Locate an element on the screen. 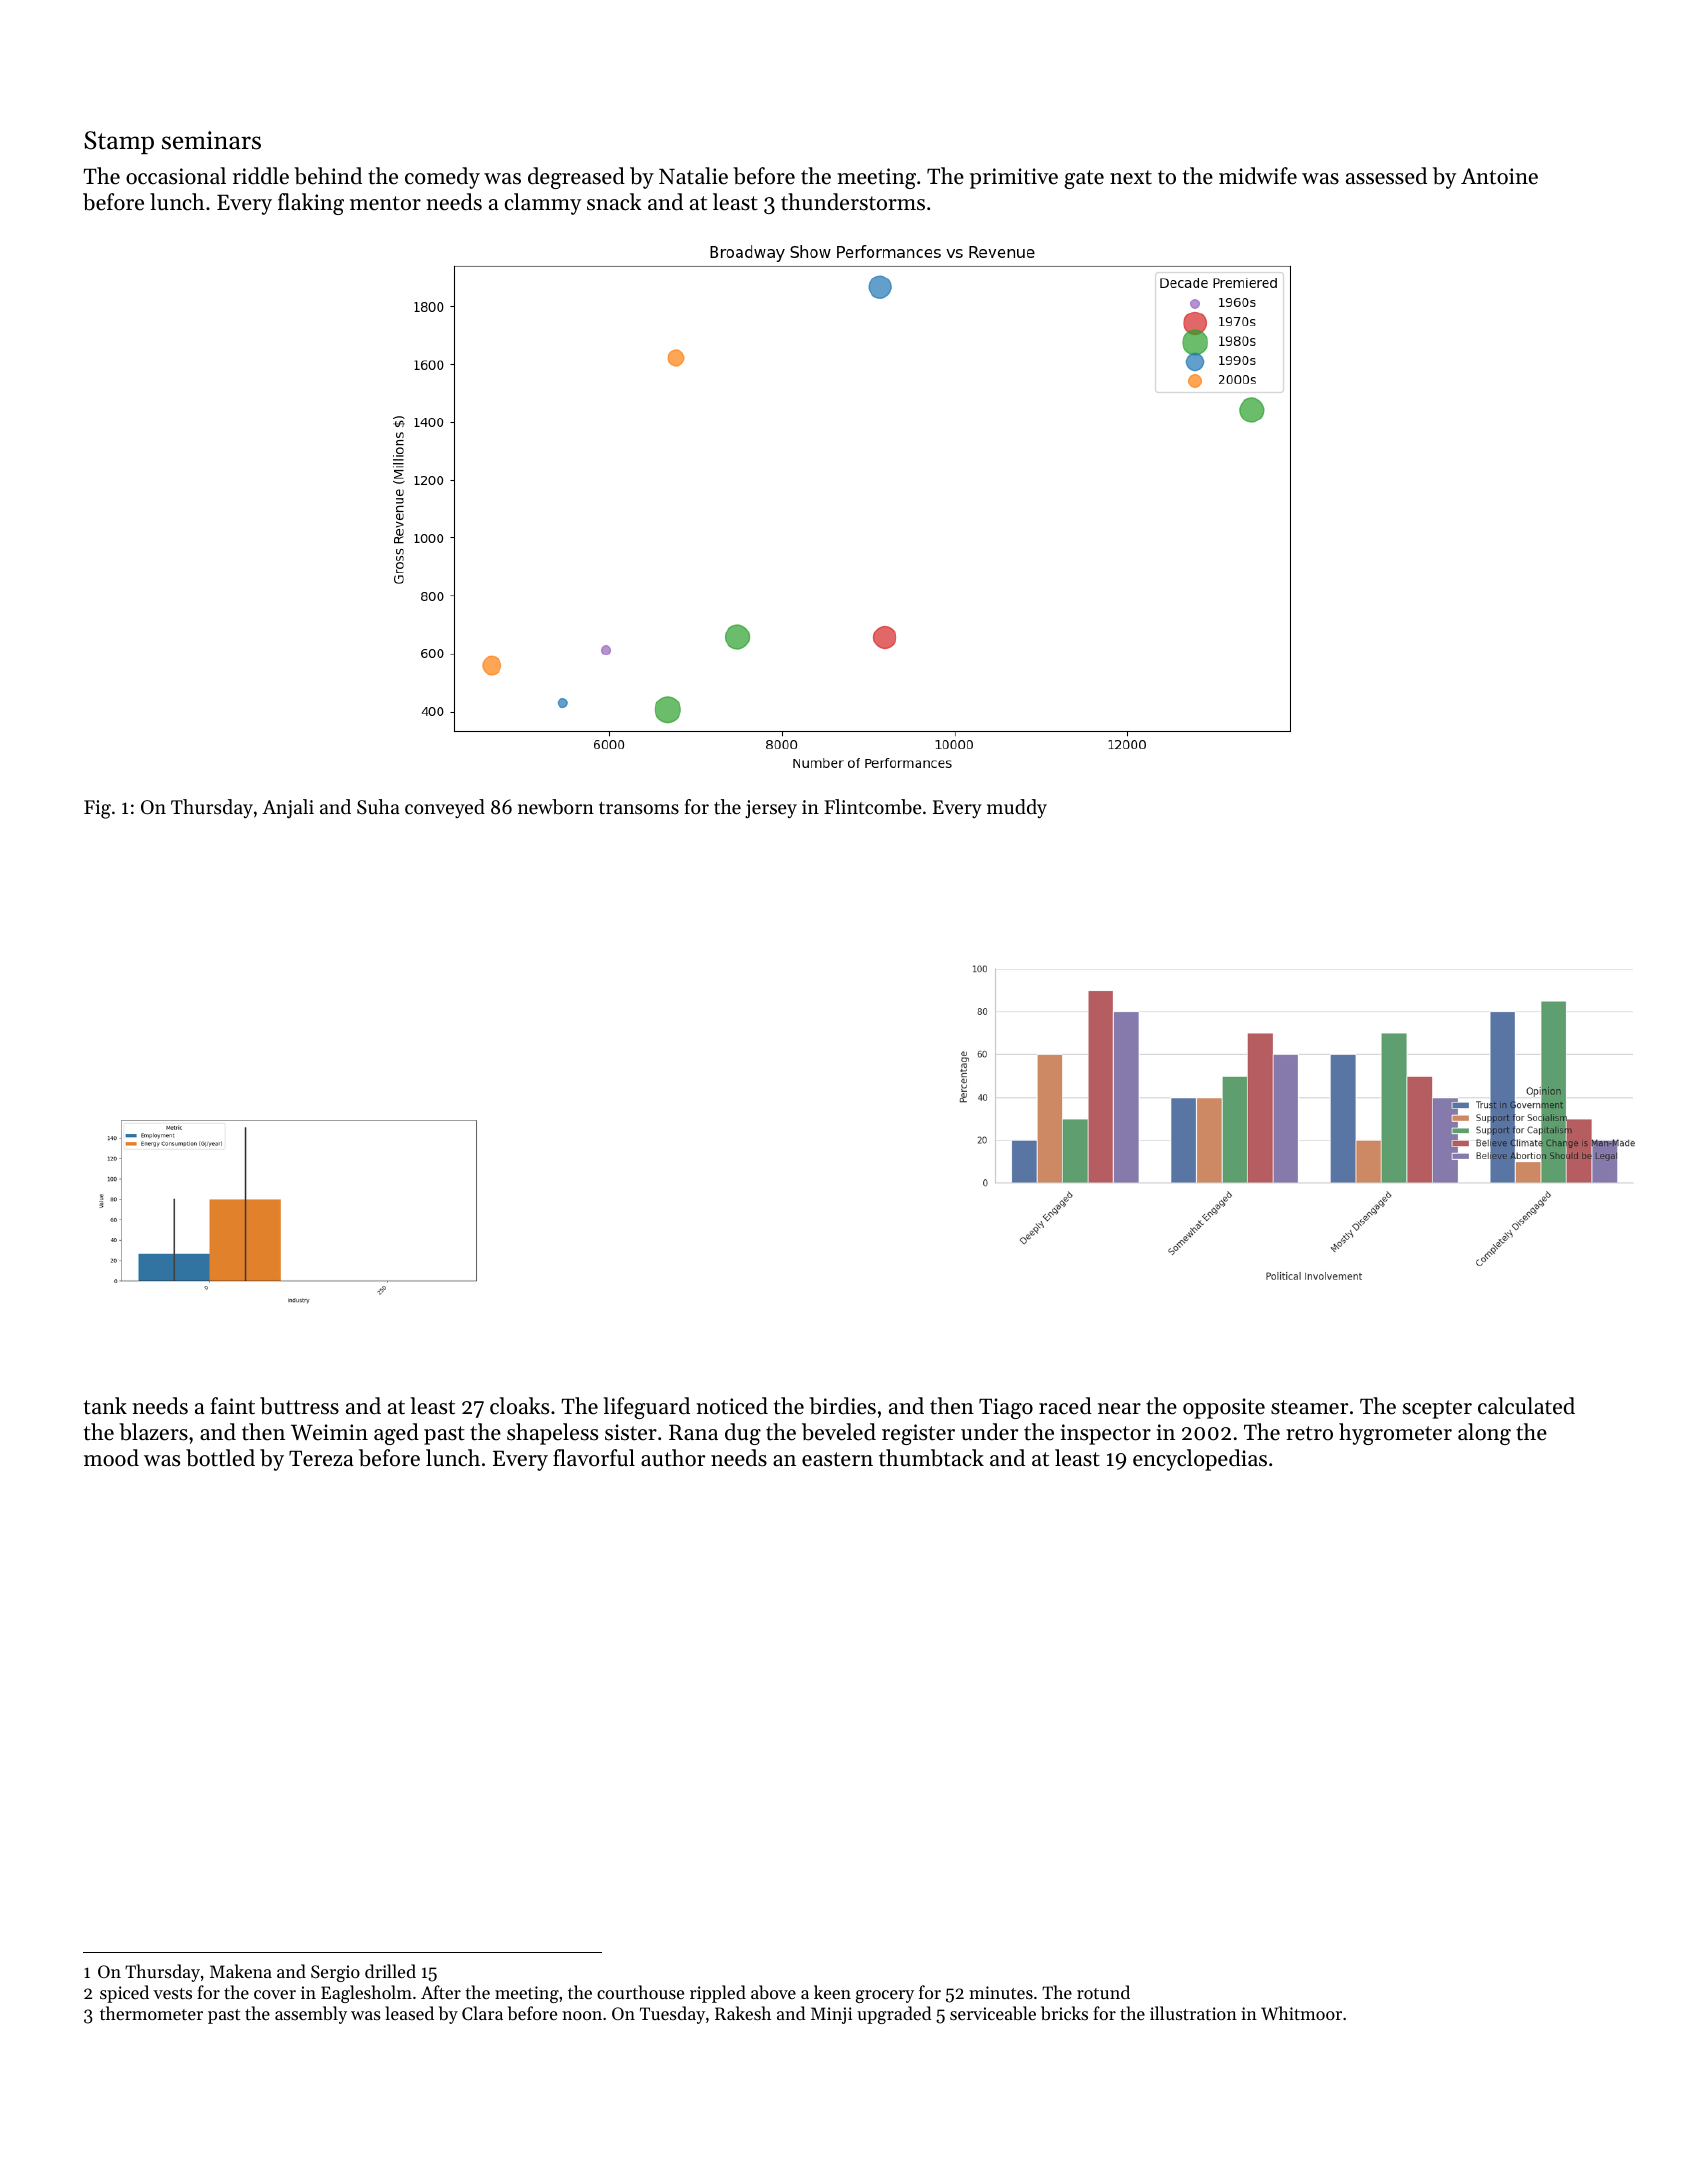 This screenshot has width=1683, height=2178. Anjali is located at coordinates (288, 809).
